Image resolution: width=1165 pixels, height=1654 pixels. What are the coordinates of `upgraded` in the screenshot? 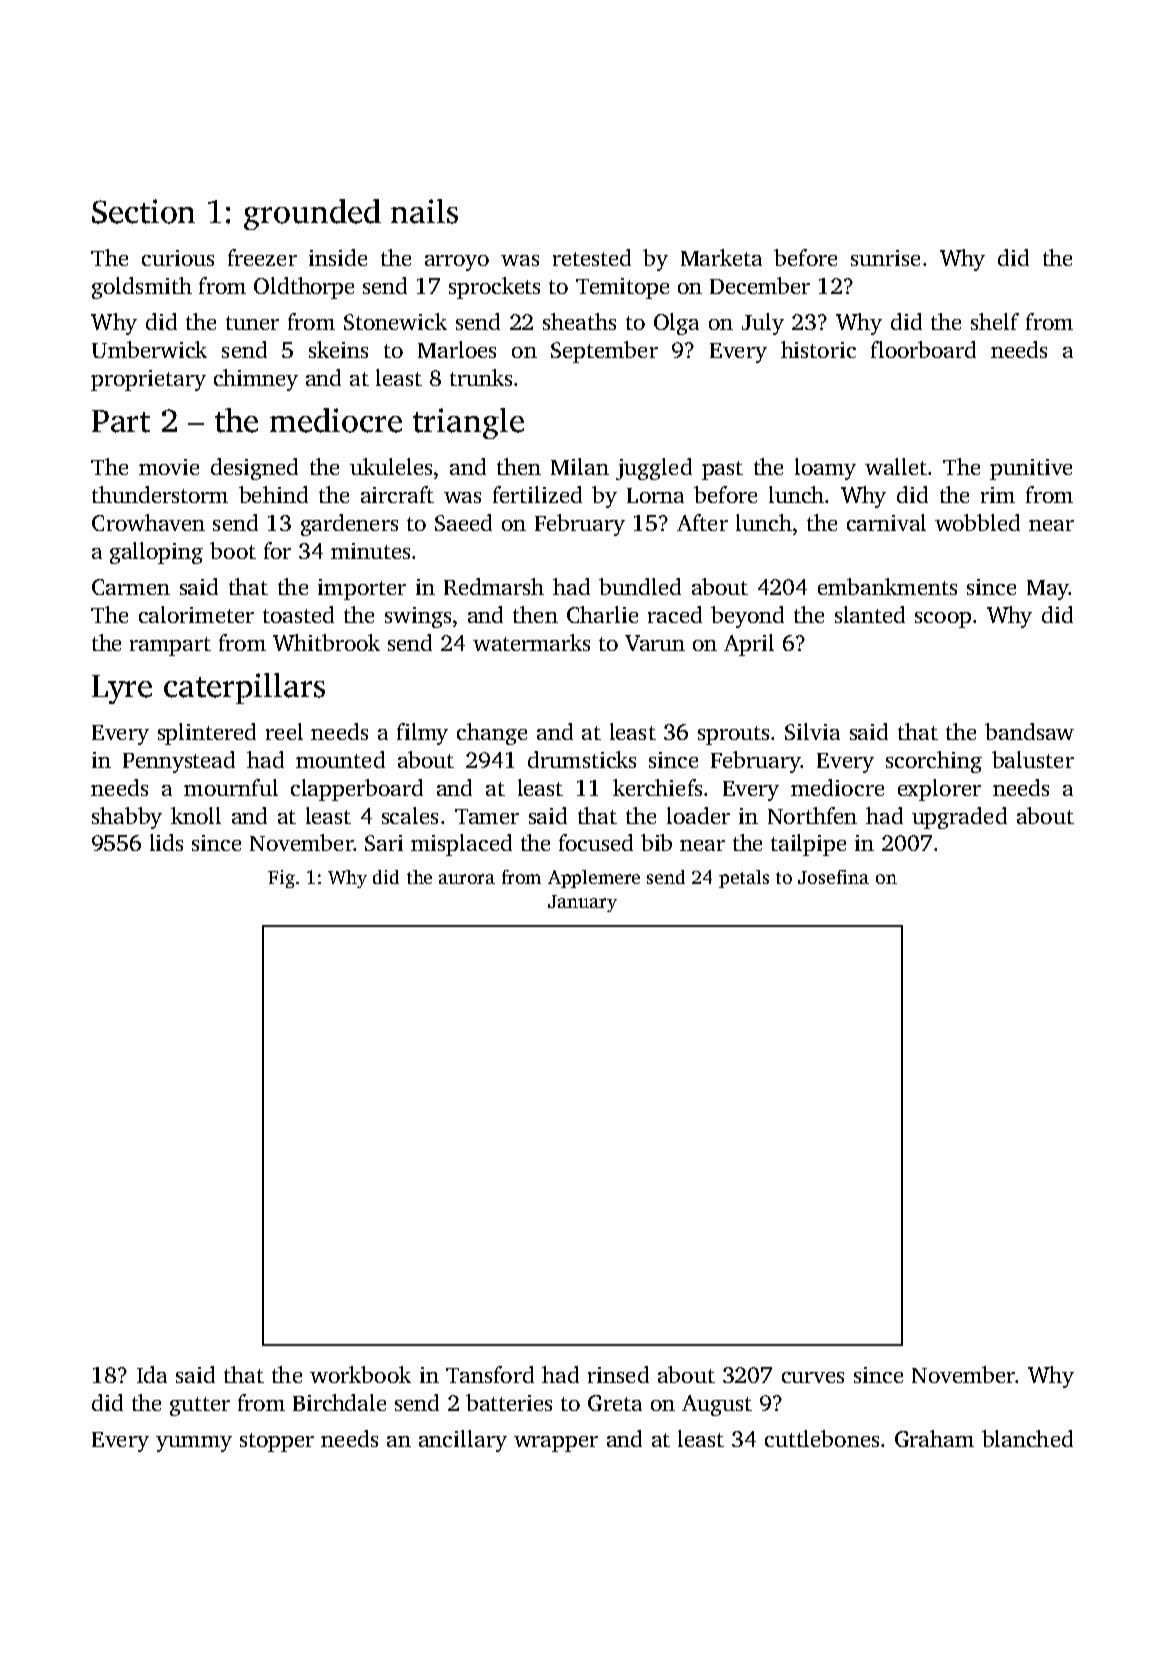 It's located at (959, 818).
